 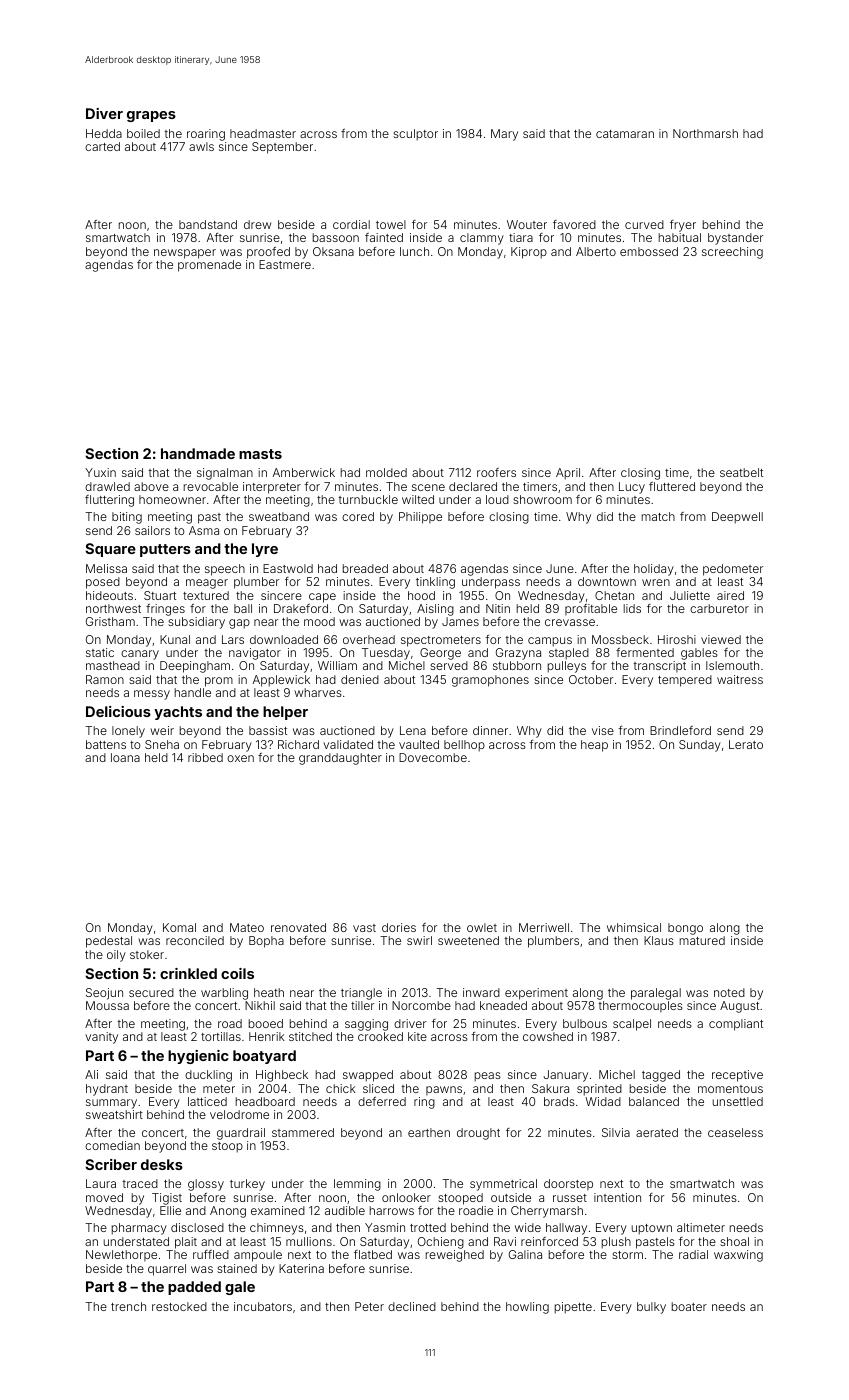 I want to click on Yuxin, so click(x=100, y=472).
